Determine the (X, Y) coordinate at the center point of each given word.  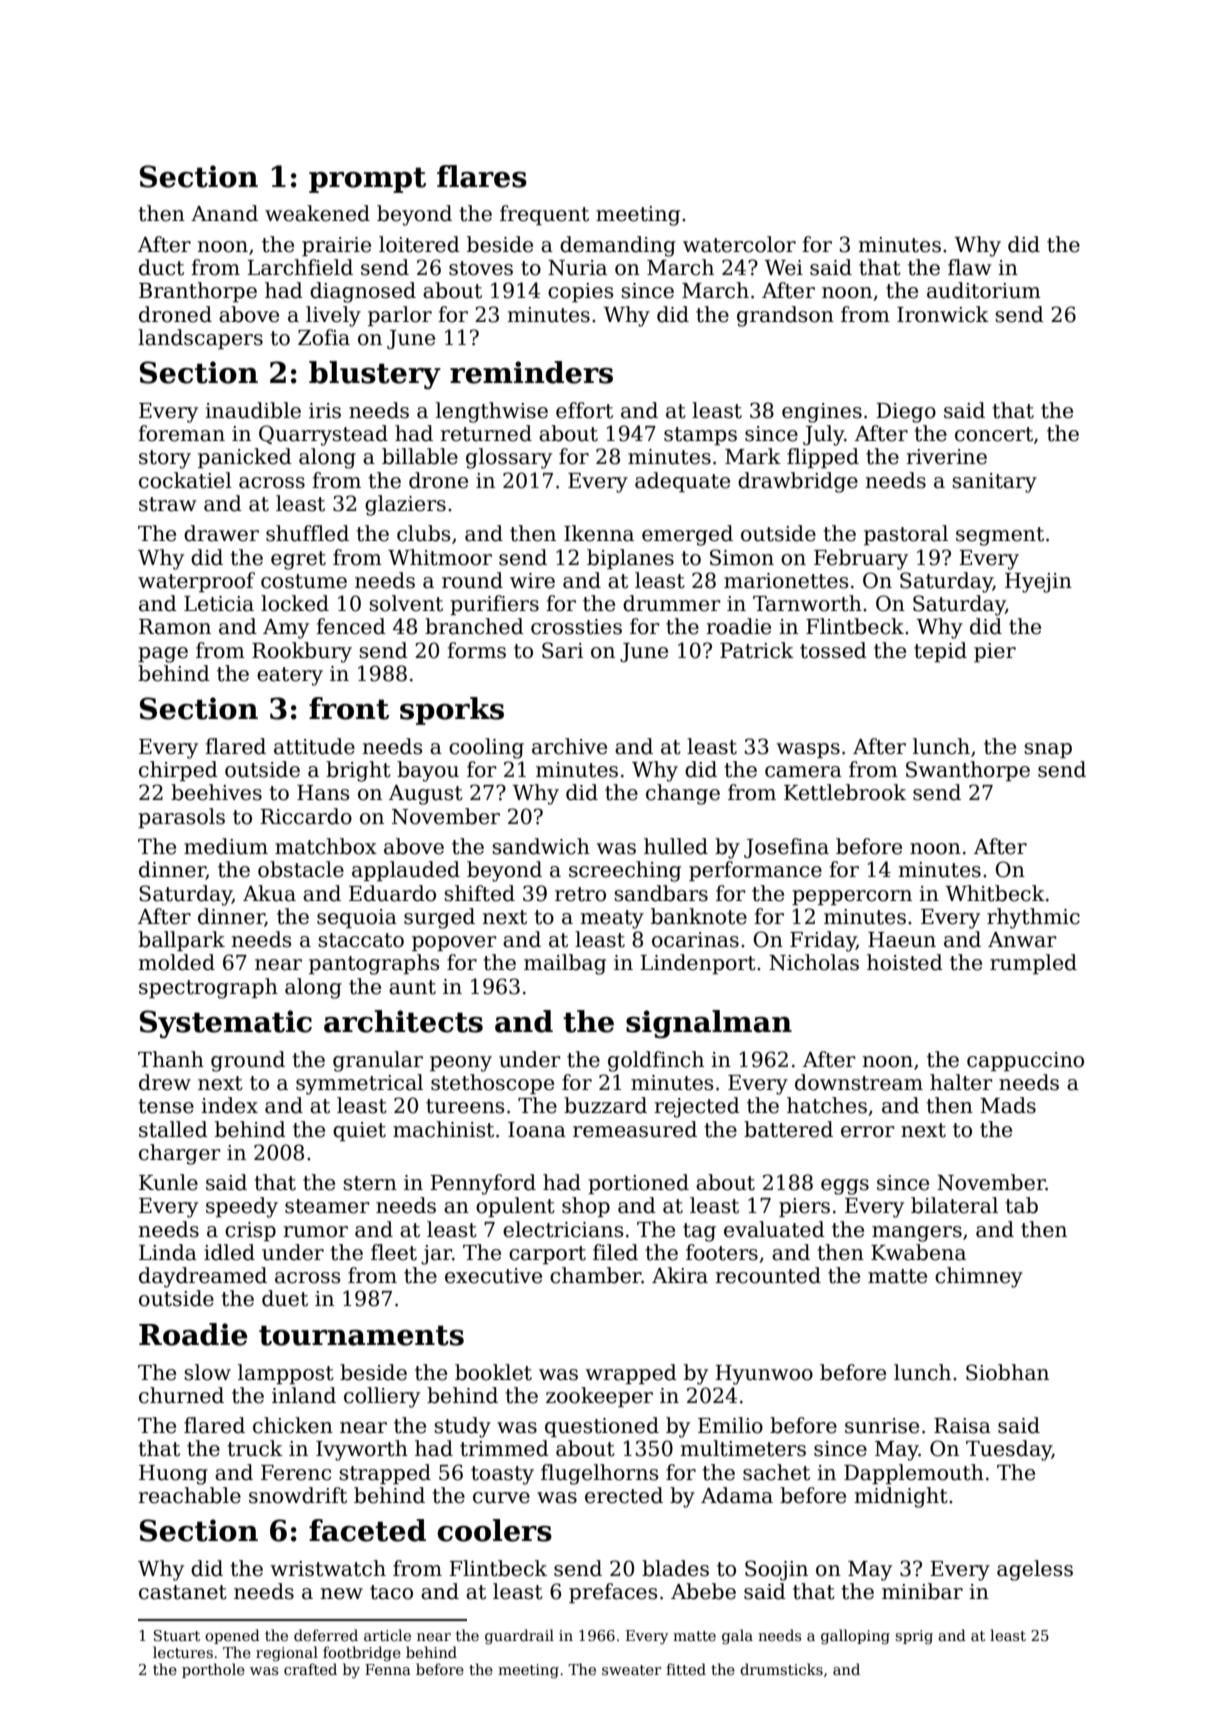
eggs (845, 1187)
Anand (224, 213)
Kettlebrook (845, 792)
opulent (515, 1207)
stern (370, 1183)
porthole (213, 1670)
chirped (178, 771)
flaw (970, 267)
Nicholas (814, 962)
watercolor (739, 244)
